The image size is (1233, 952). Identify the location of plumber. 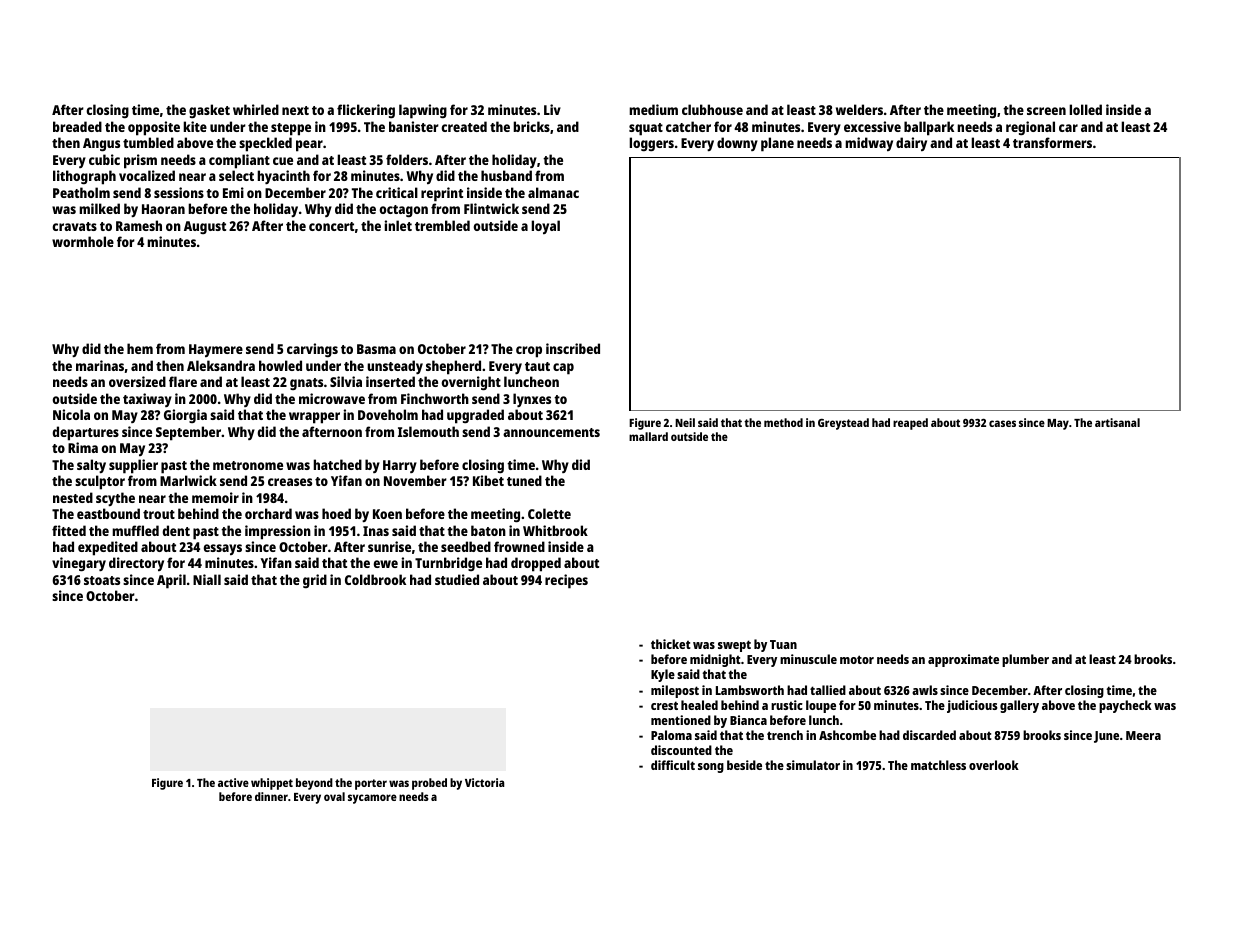
(1025, 660).
